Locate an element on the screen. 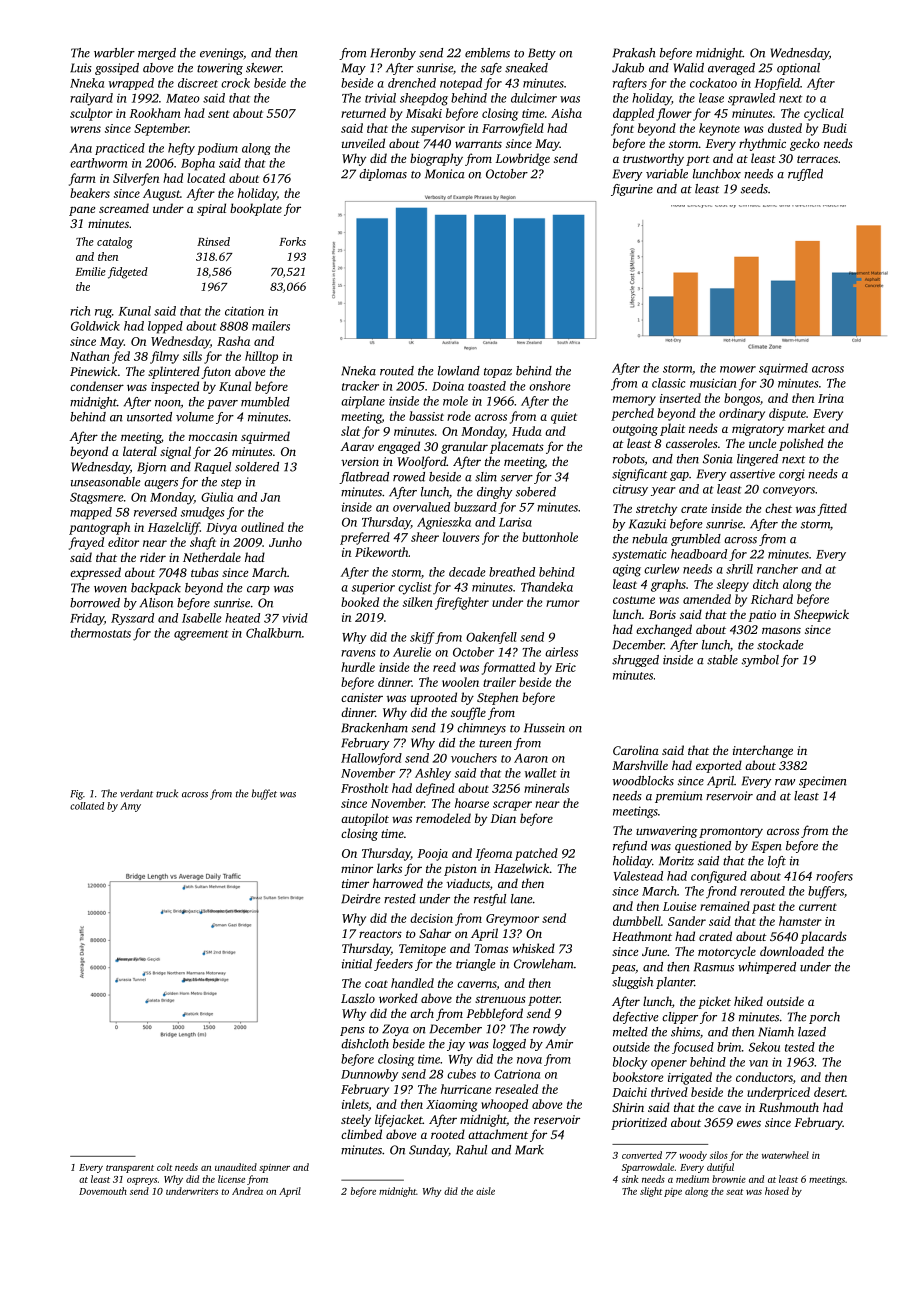 The height and width of the screenshot is (1308, 924). Budi is located at coordinates (834, 128).
